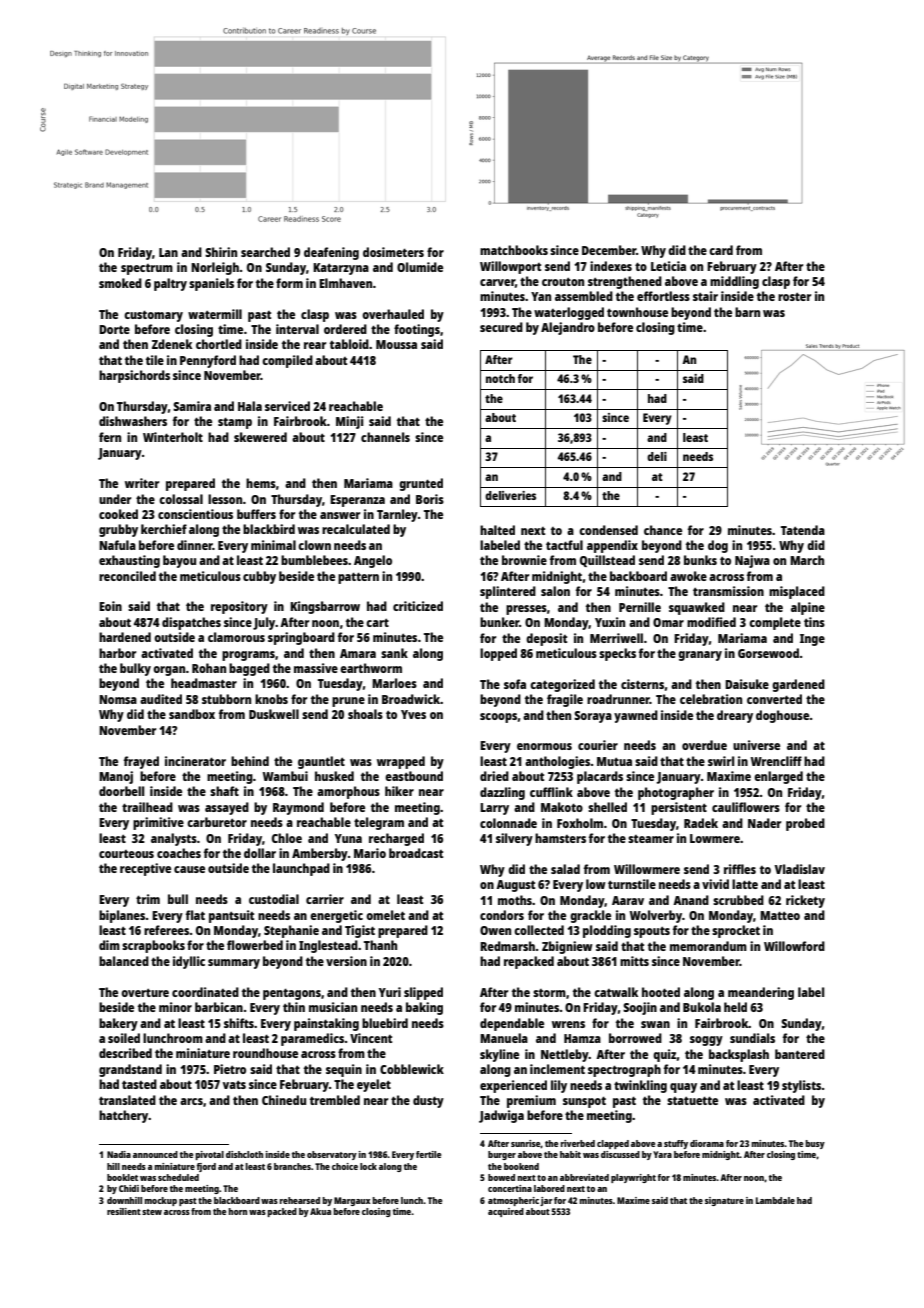 The width and height of the screenshot is (924, 1308). What do you see at coordinates (120, 283) in the screenshot?
I see `smoked` at bounding box center [120, 283].
